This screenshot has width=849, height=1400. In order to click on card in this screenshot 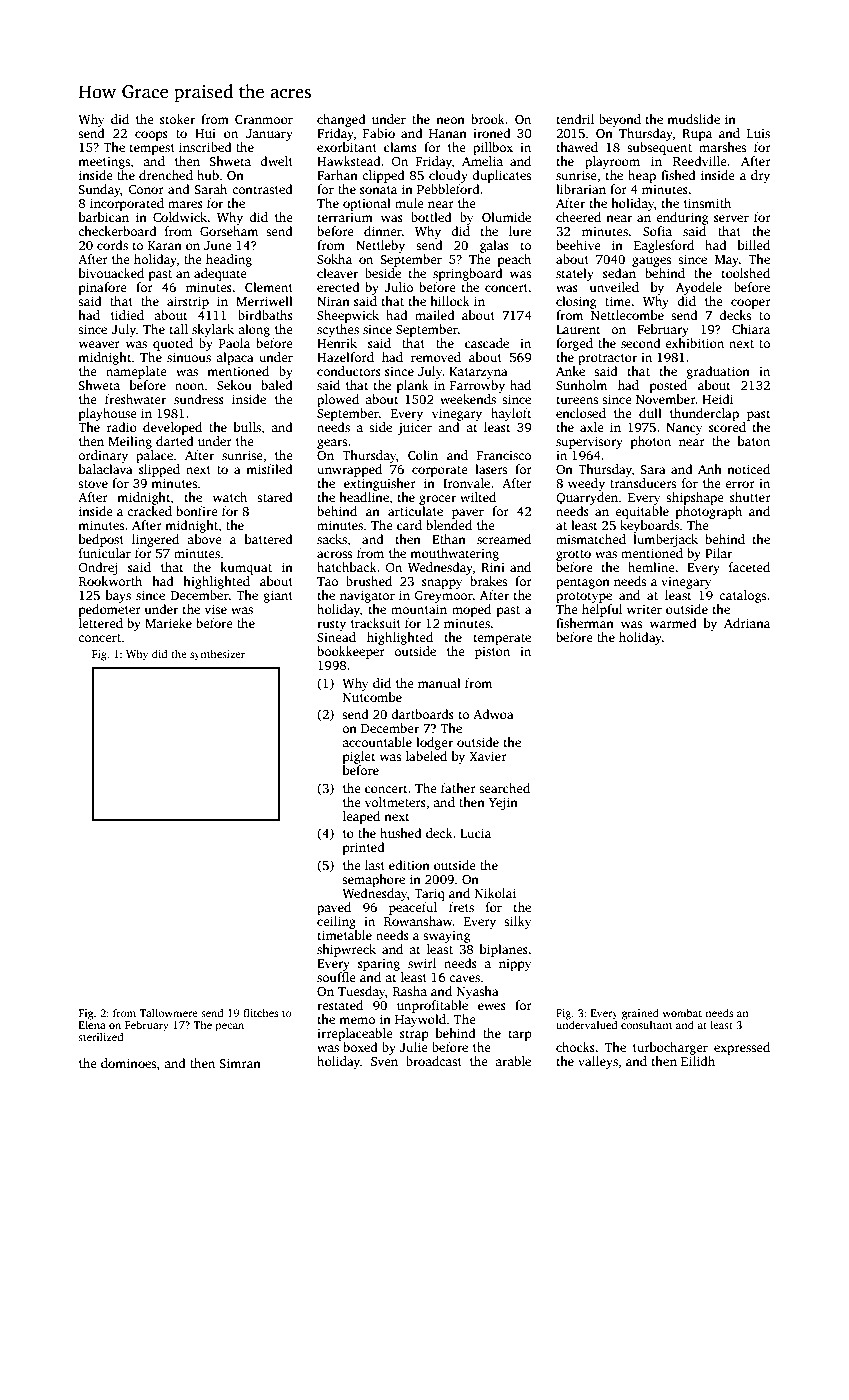, I will do `click(409, 525)`.
